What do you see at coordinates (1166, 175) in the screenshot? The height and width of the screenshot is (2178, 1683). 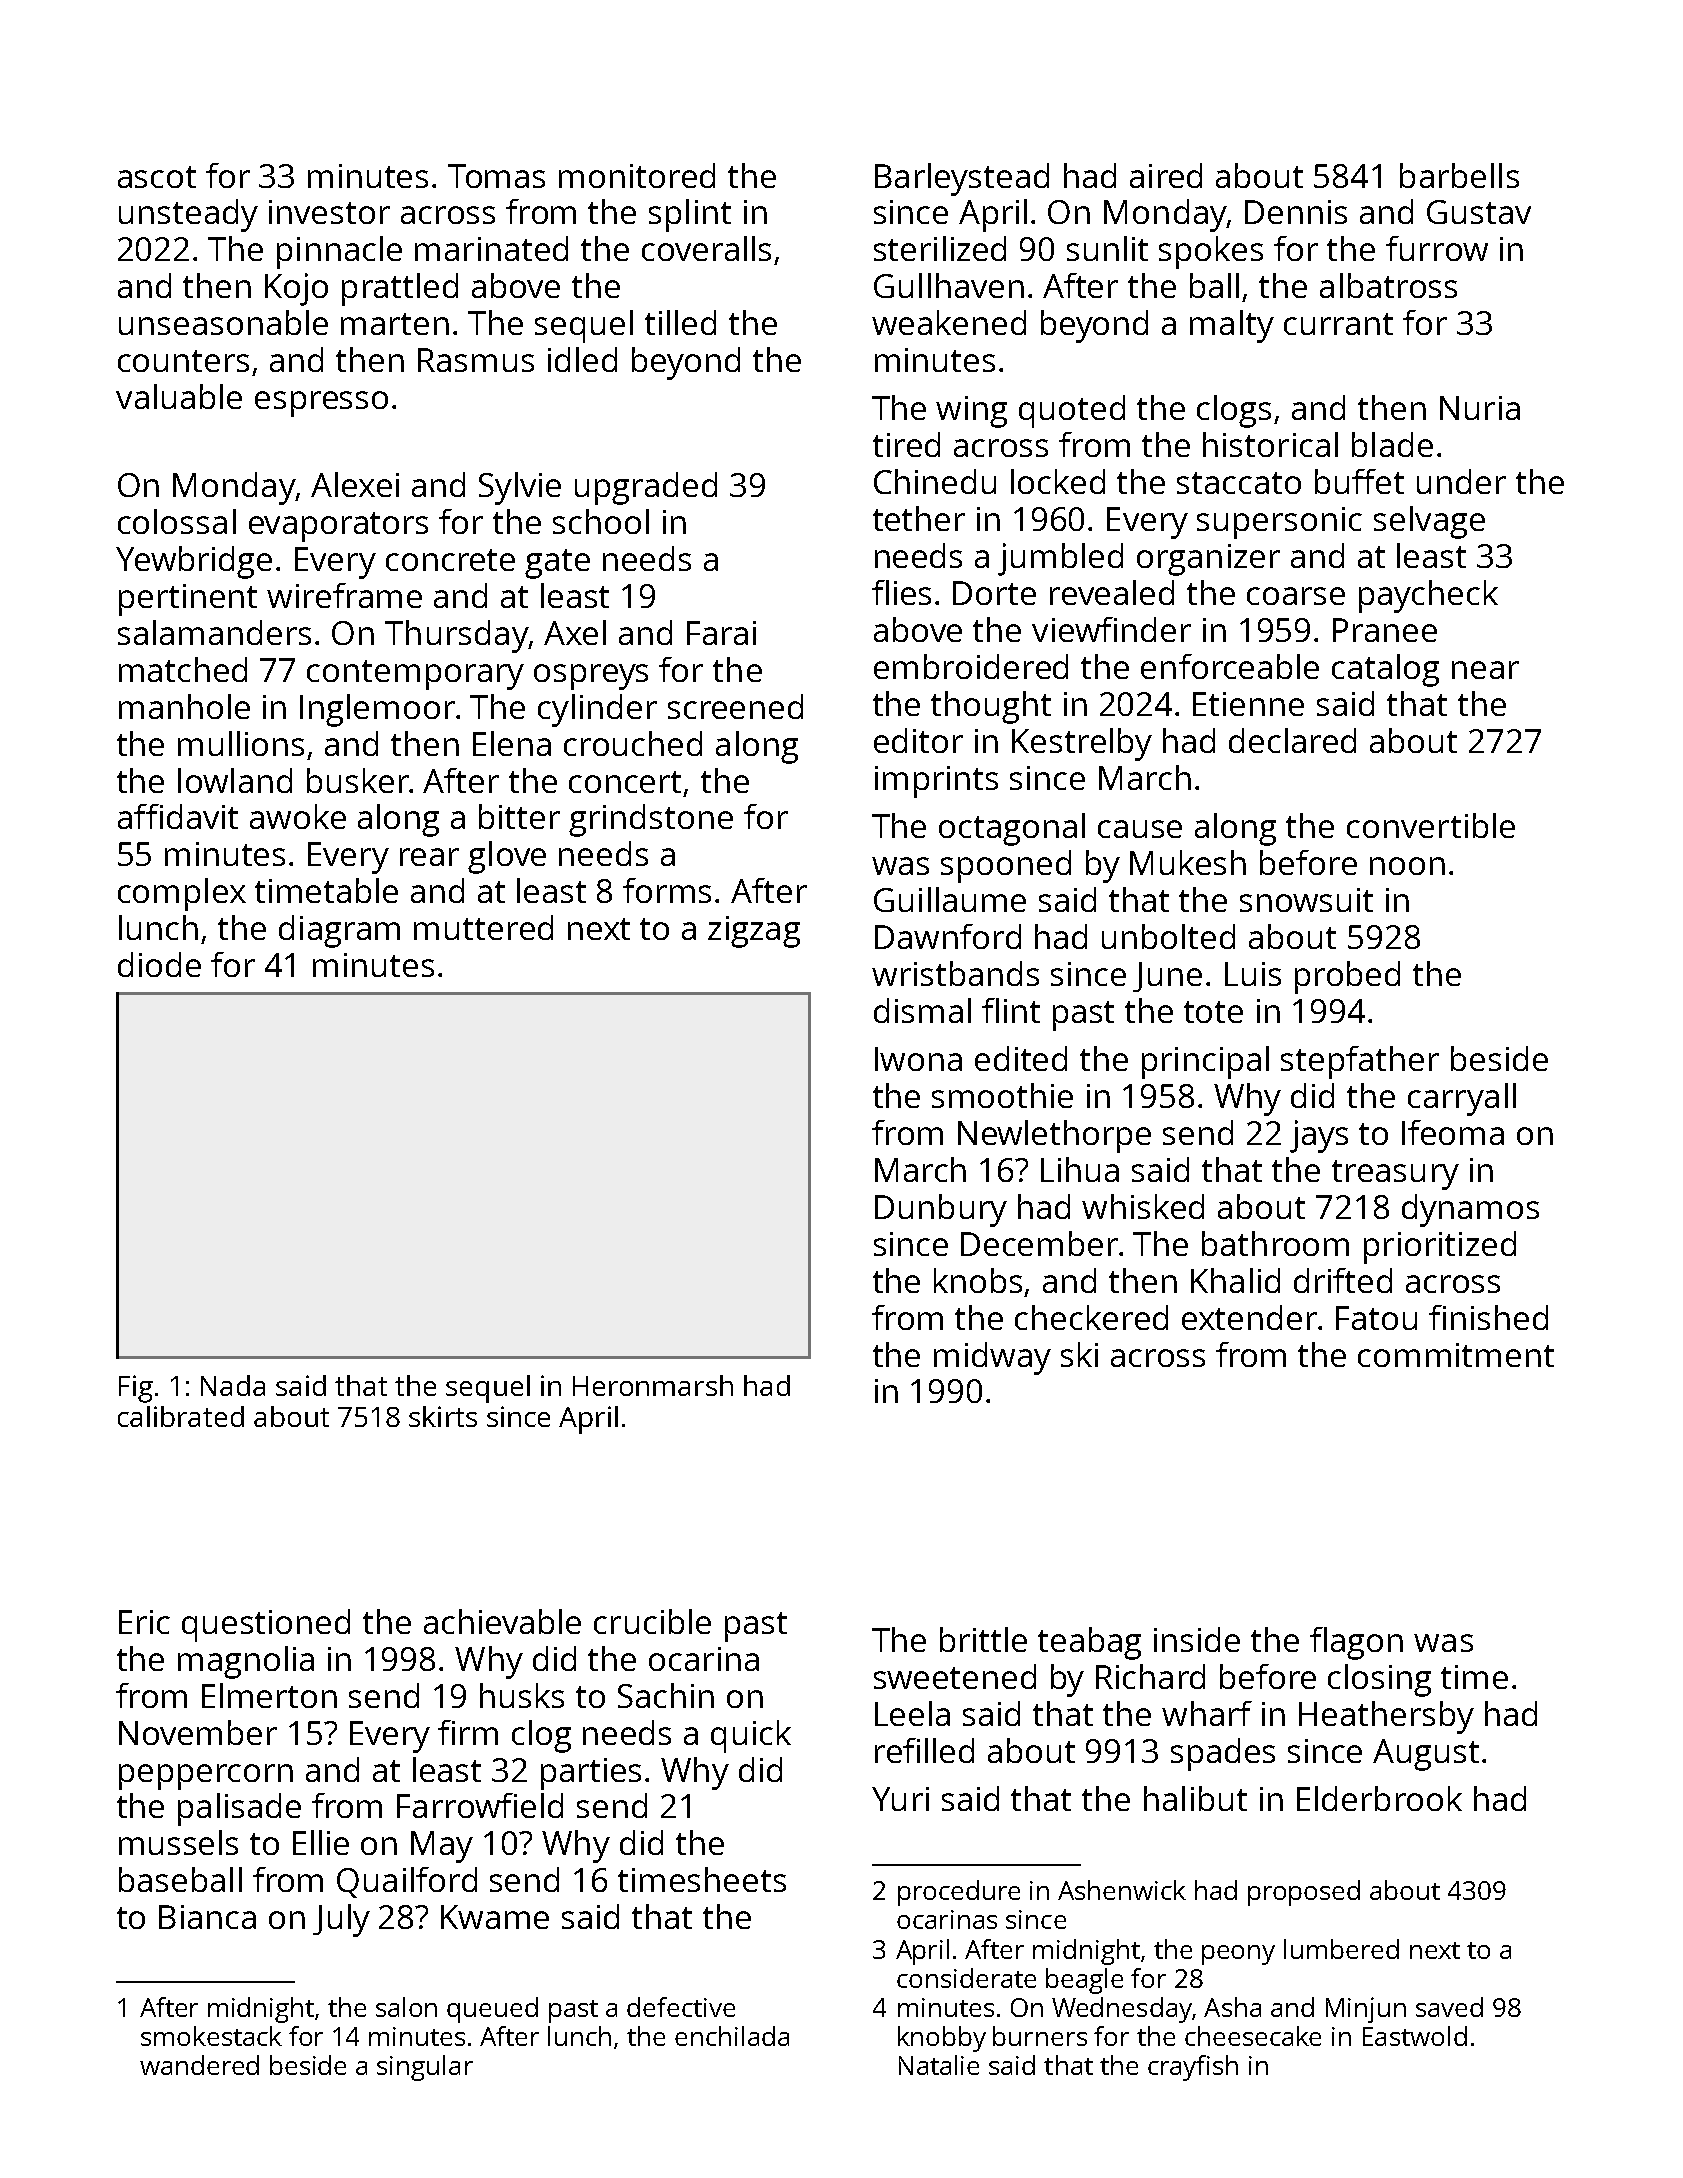 I see `aired` at bounding box center [1166, 175].
